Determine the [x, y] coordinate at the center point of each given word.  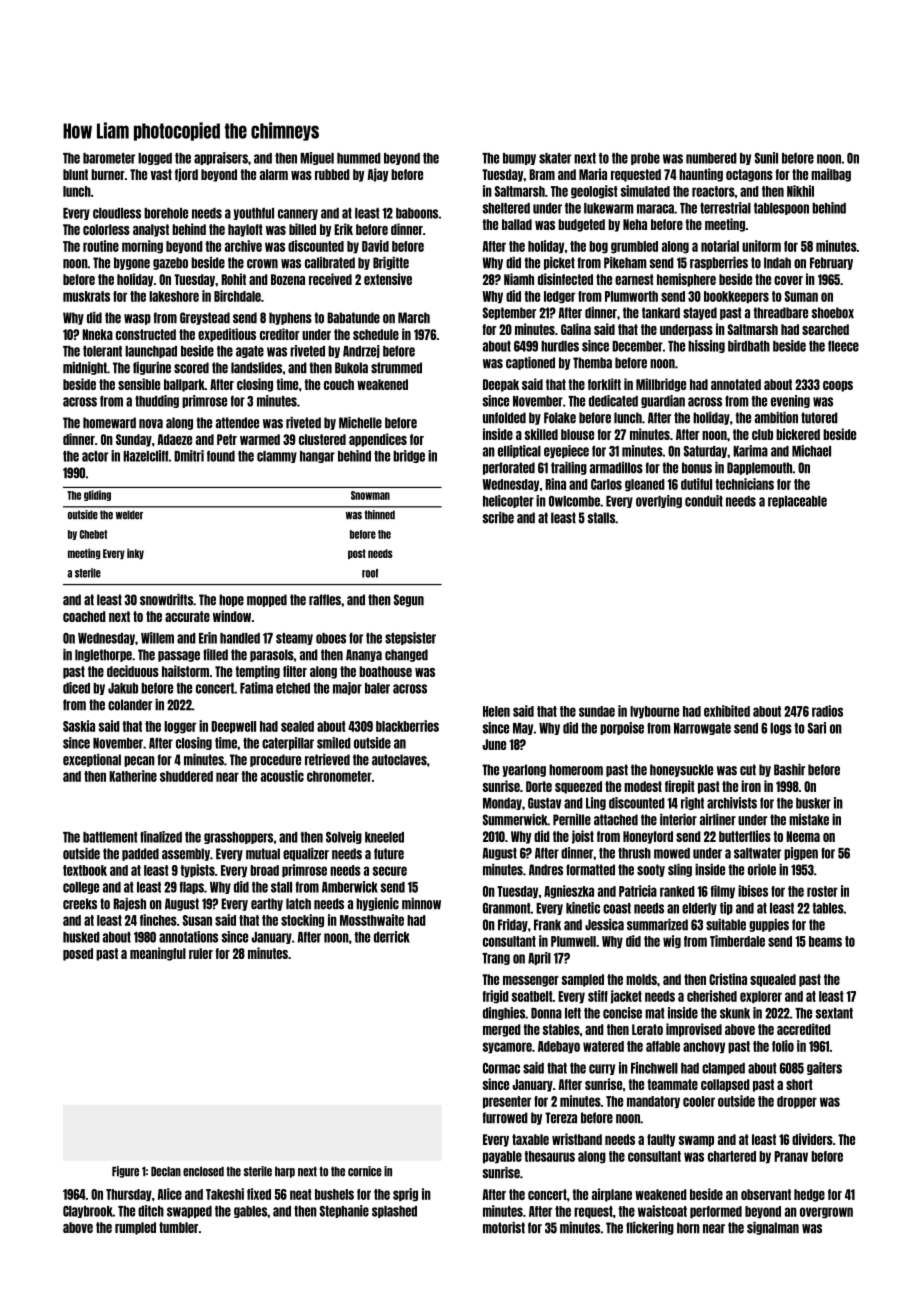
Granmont [506, 908]
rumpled [135, 1228]
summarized [657, 925]
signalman [773, 1228]
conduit [704, 501]
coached [84, 616]
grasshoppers [238, 838]
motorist [504, 1228]
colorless [106, 229]
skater [555, 158]
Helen [496, 711]
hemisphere [686, 280]
